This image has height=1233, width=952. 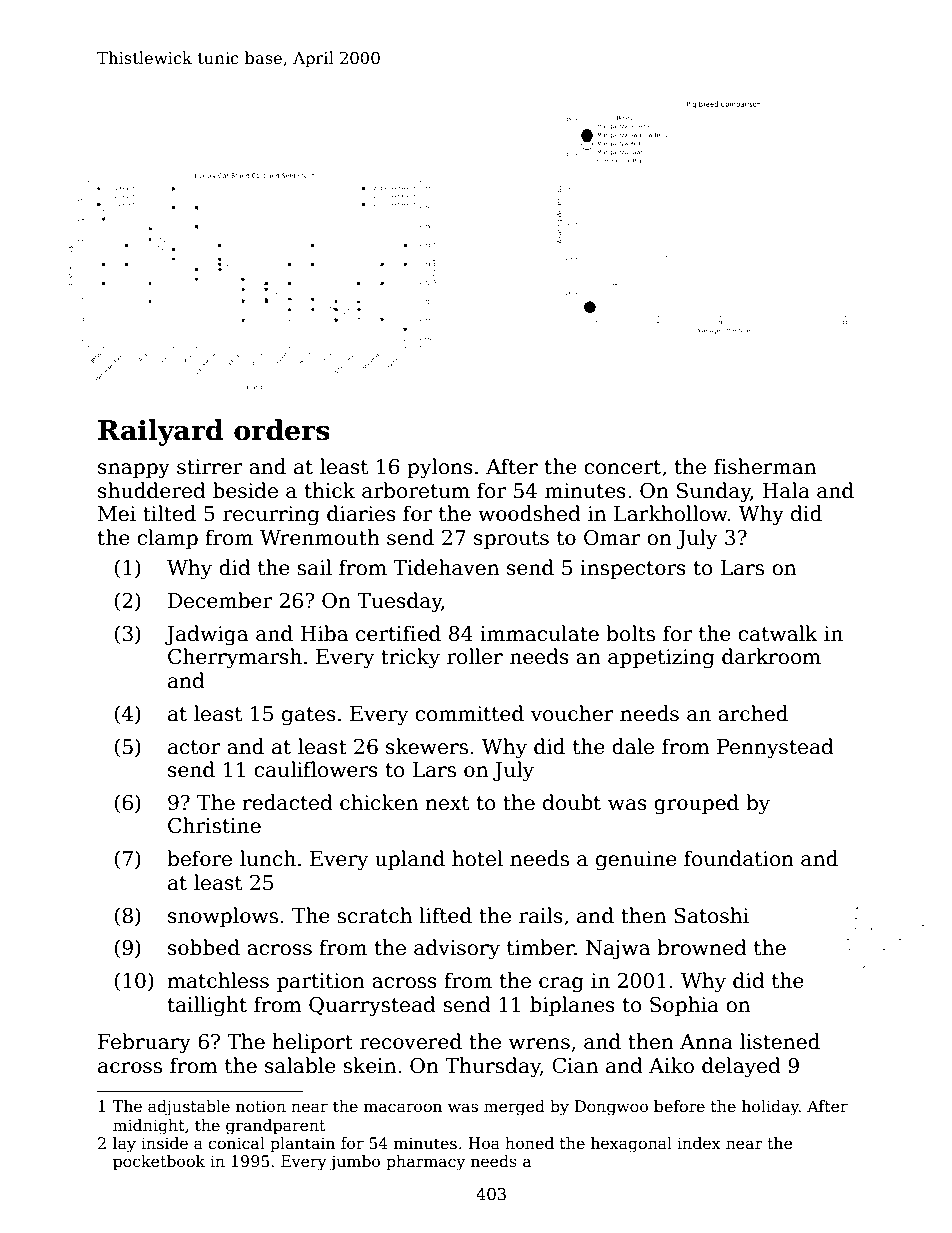 What do you see at coordinates (765, 466) in the image?
I see `fisherman` at bounding box center [765, 466].
